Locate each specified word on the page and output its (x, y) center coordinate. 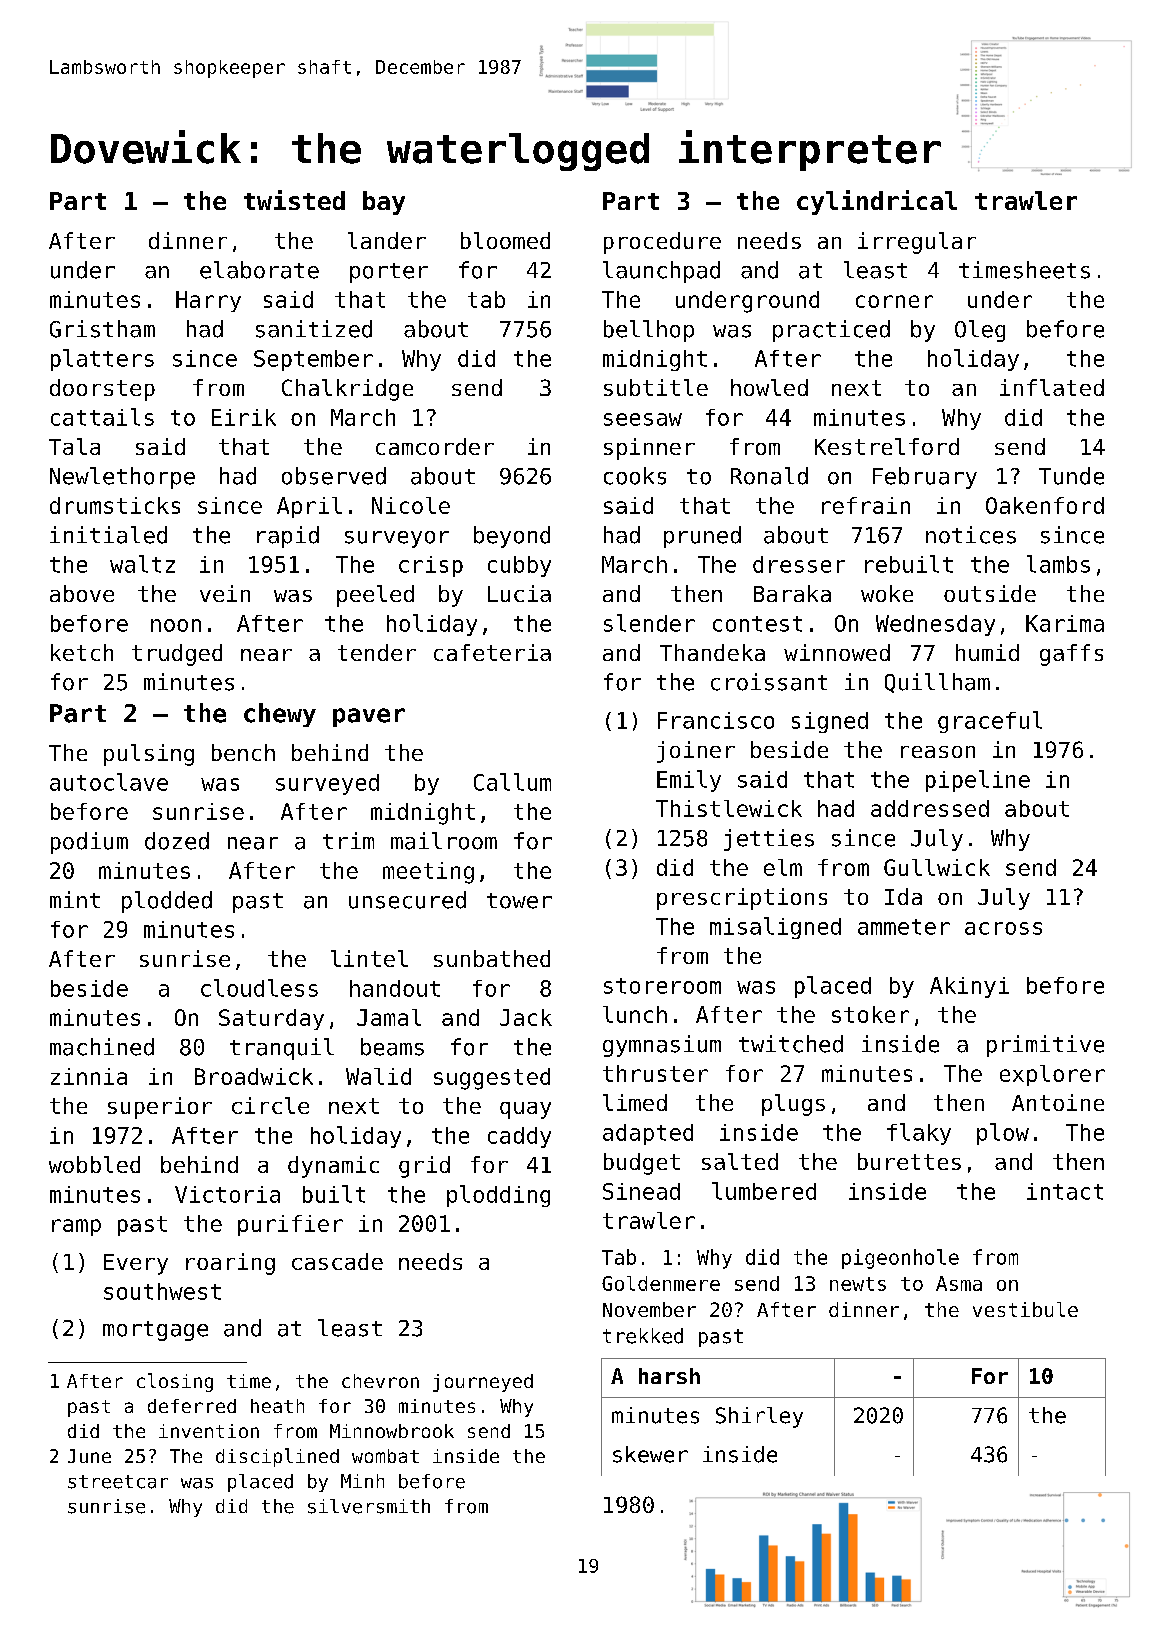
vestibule (1025, 1309)
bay (384, 203)
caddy (519, 1137)
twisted (294, 200)
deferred (192, 1406)
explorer (1052, 1075)
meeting (428, 873)
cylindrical (877, 202)
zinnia (89, 1076)
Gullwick (937, 867)
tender (377, 652)
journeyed (483, 1383)
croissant (769, 682)
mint (75, 899)
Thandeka (712, 652)
